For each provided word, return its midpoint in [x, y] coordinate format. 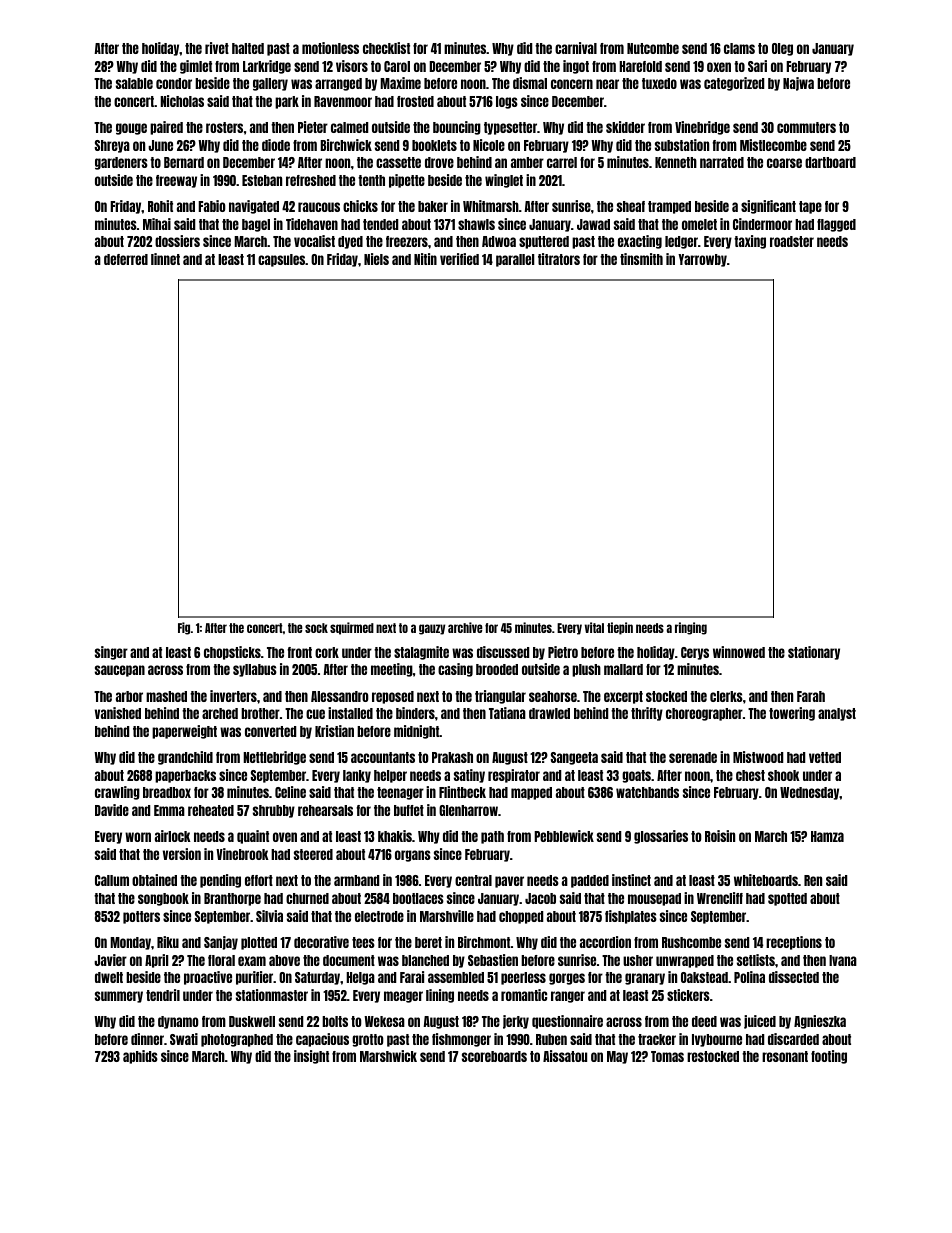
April [156, 961]
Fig [184, 628]
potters [141, 917]
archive [465, 627]
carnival [576, 48]
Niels [376, 259]
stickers [688, 995]
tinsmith [641, 259]
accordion [605, 942]
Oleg [782, 49]
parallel [515, 260]
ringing [691, 628]
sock [316, 628]
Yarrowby [702, 260]
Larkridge [267, 67]
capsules [281, 260]
